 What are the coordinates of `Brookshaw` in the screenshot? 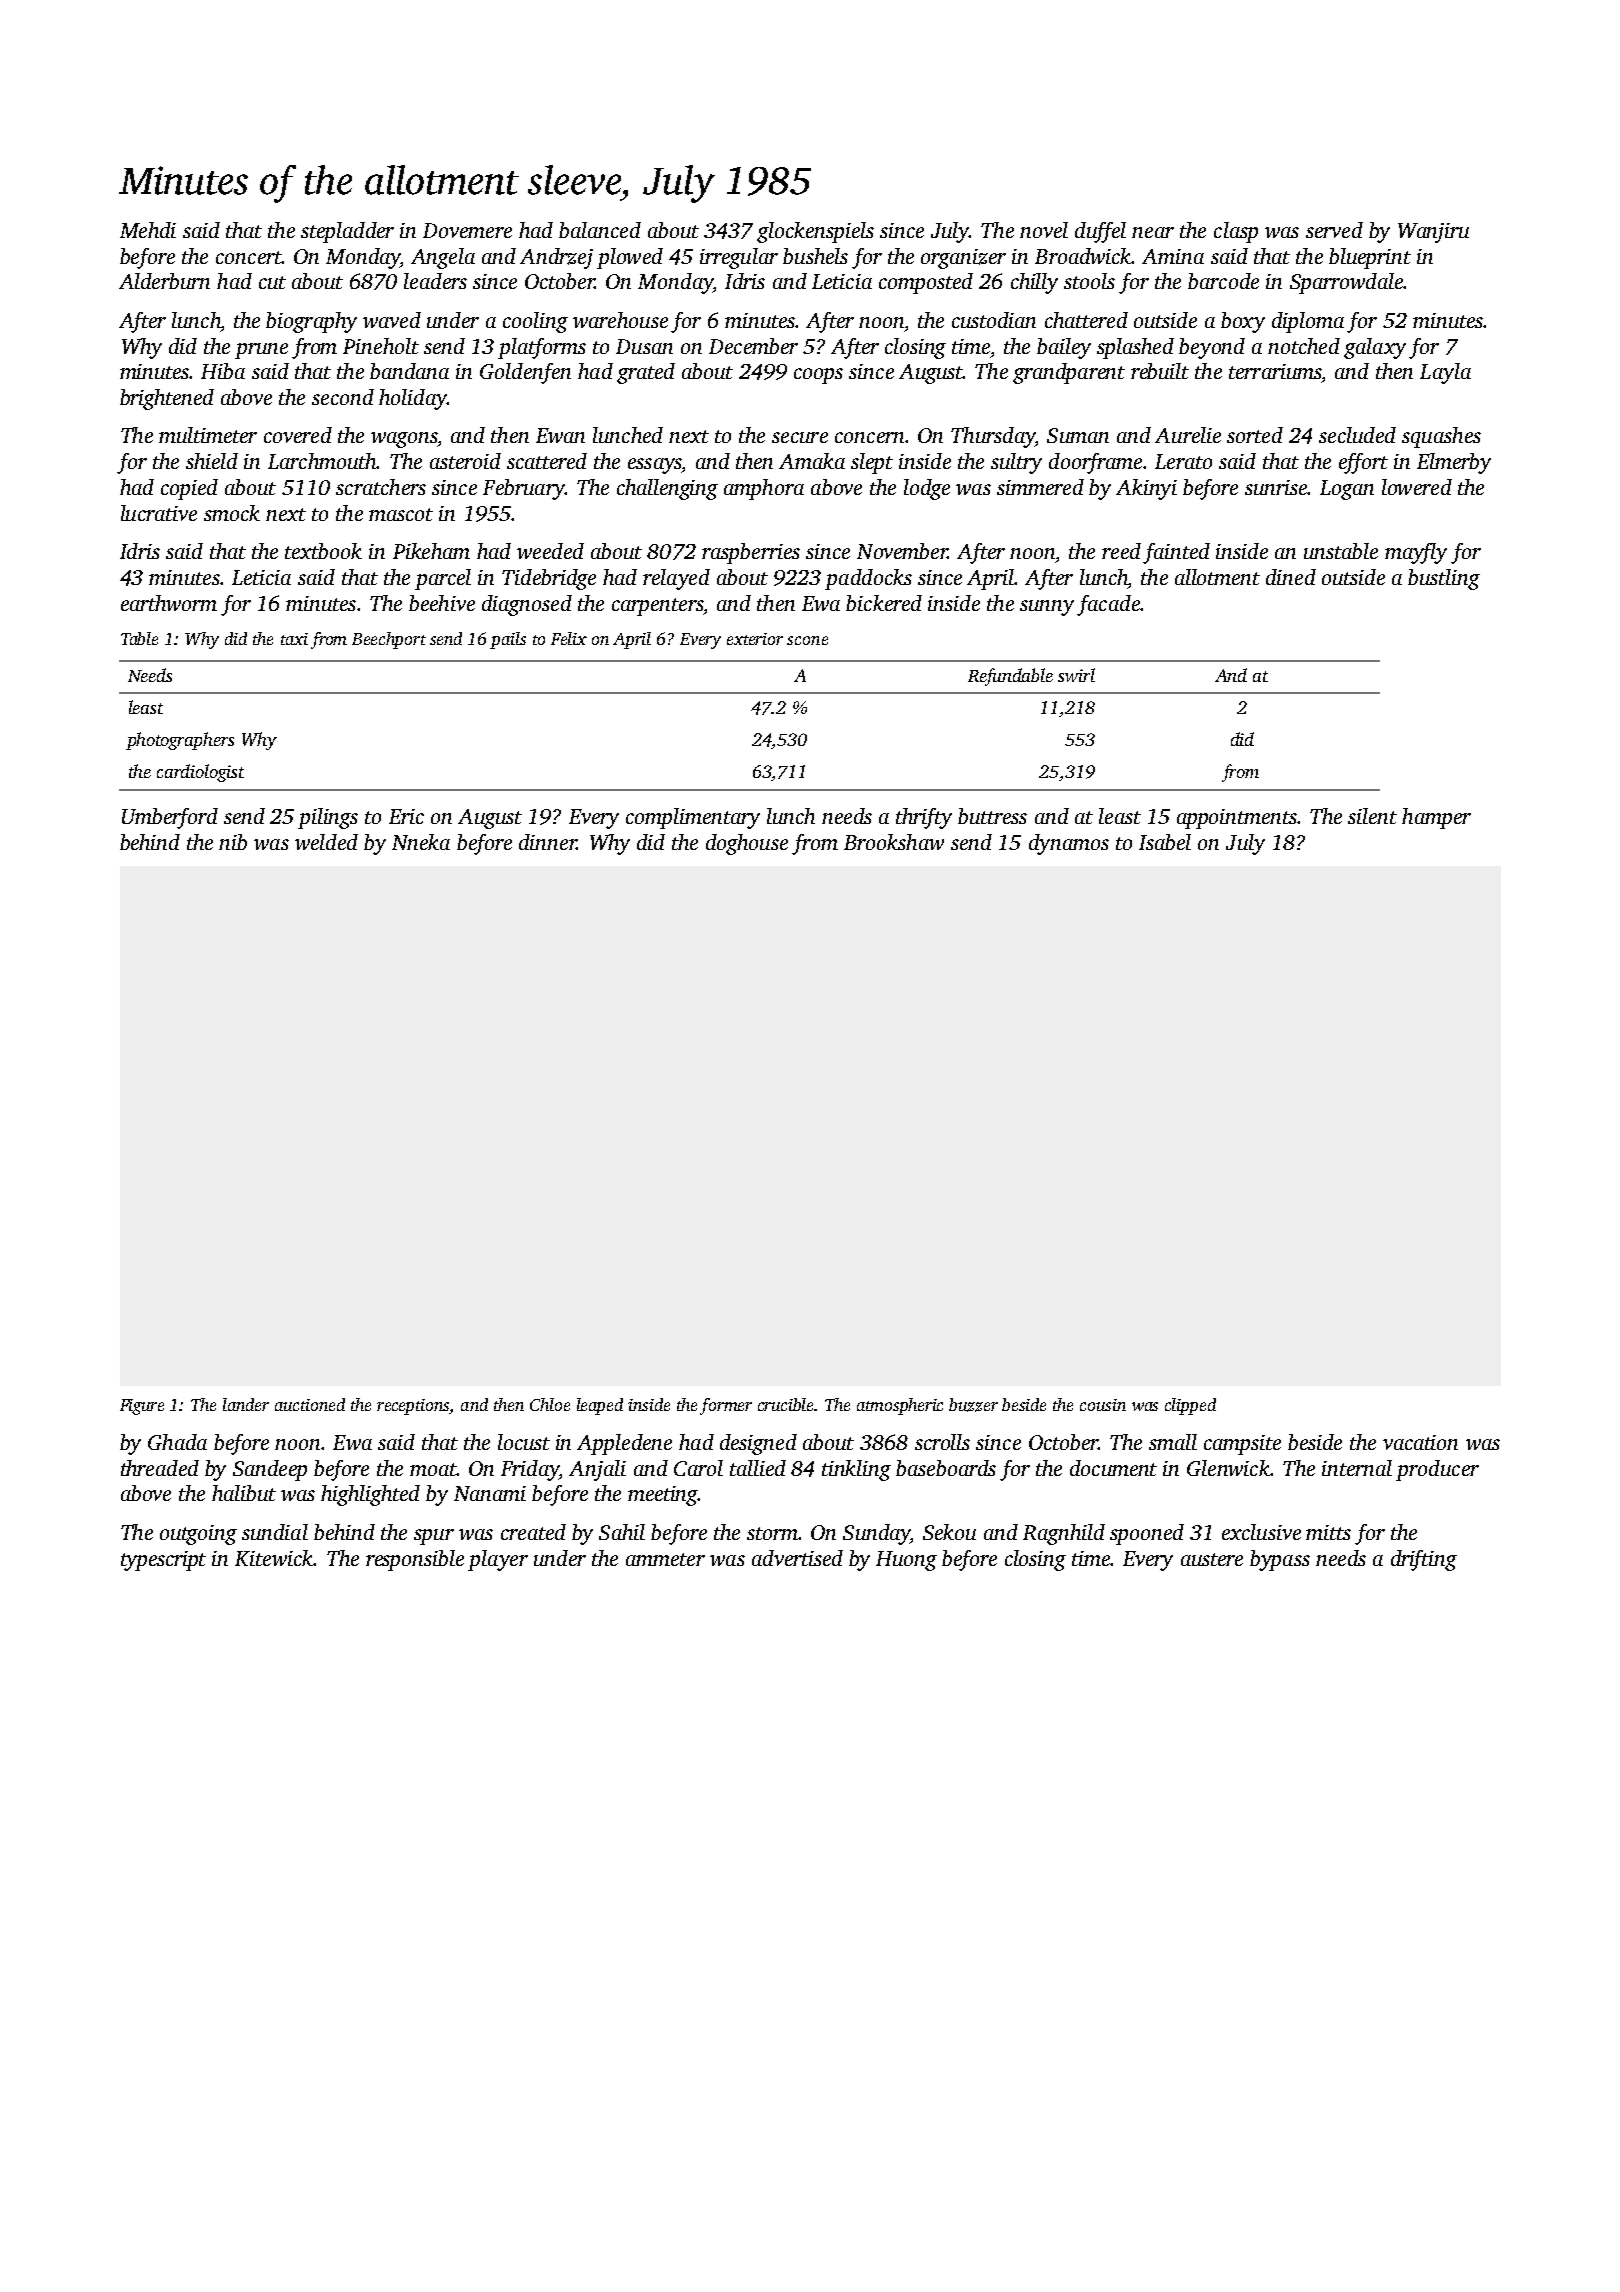 It's located at (894, 842).
